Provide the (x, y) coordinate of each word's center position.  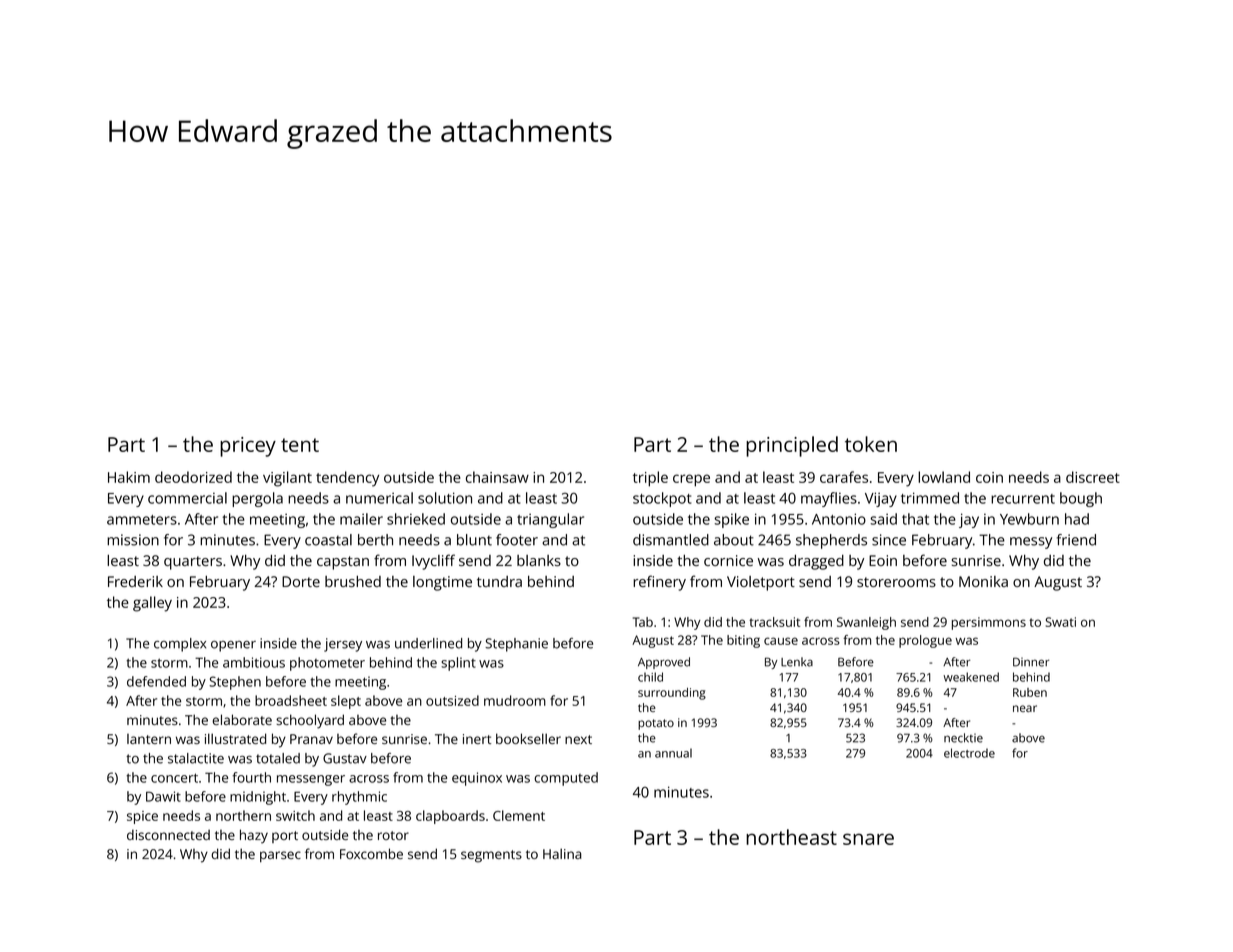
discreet (1093, 477)
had (1077, 519)
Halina (562, 853)
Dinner (1031, 662)
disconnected (168, 834)
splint (458, 664)
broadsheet (291, 700)
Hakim (129, 477)
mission (133, 540)
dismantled (671, 540)
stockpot (662, 499)
